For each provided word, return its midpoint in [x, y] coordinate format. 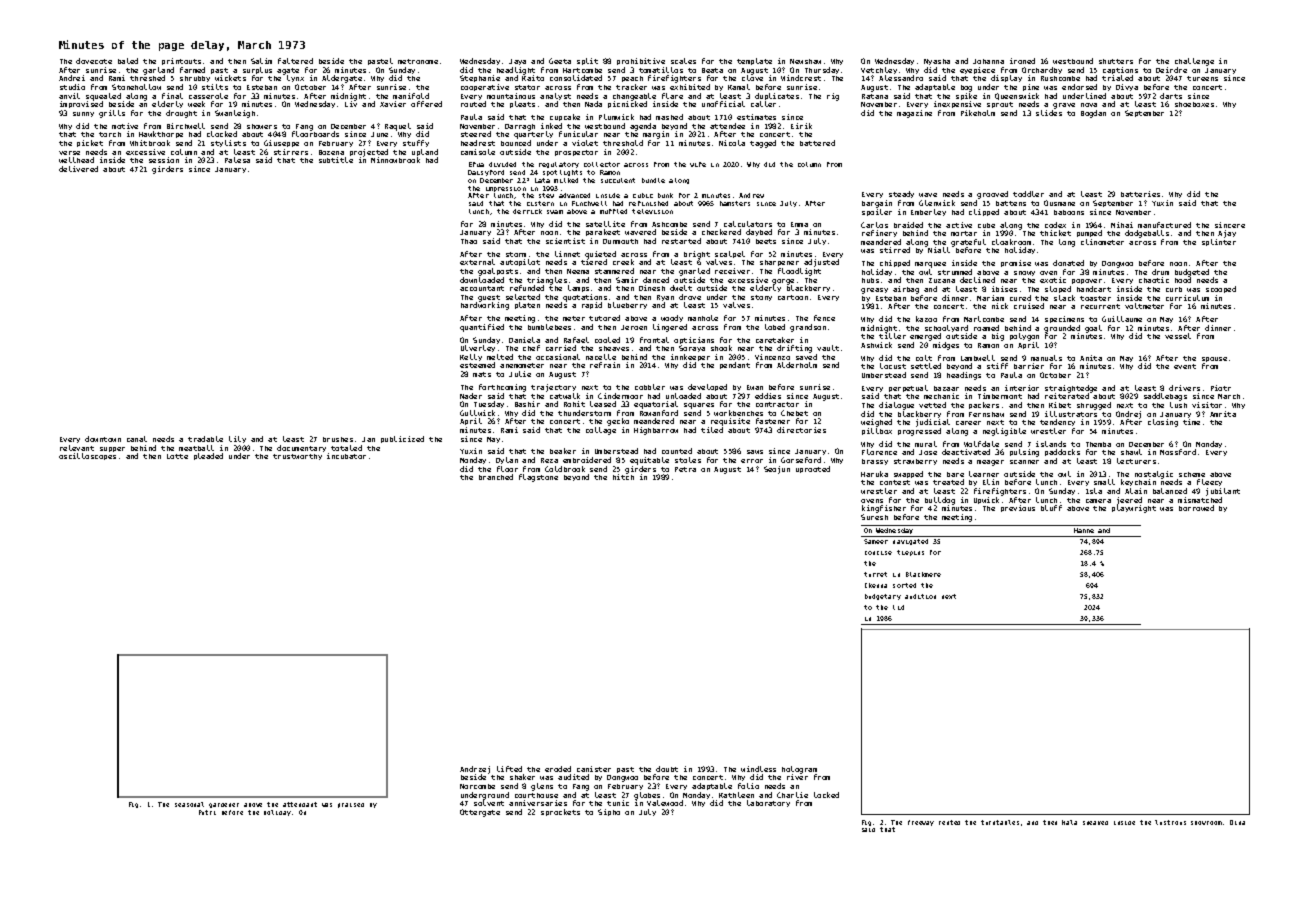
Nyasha [937, 62]
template [754, 61]
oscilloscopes [87, 456]
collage [601, 431]
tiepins [910, 553]
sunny [83, 114]
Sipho [609, 812]
